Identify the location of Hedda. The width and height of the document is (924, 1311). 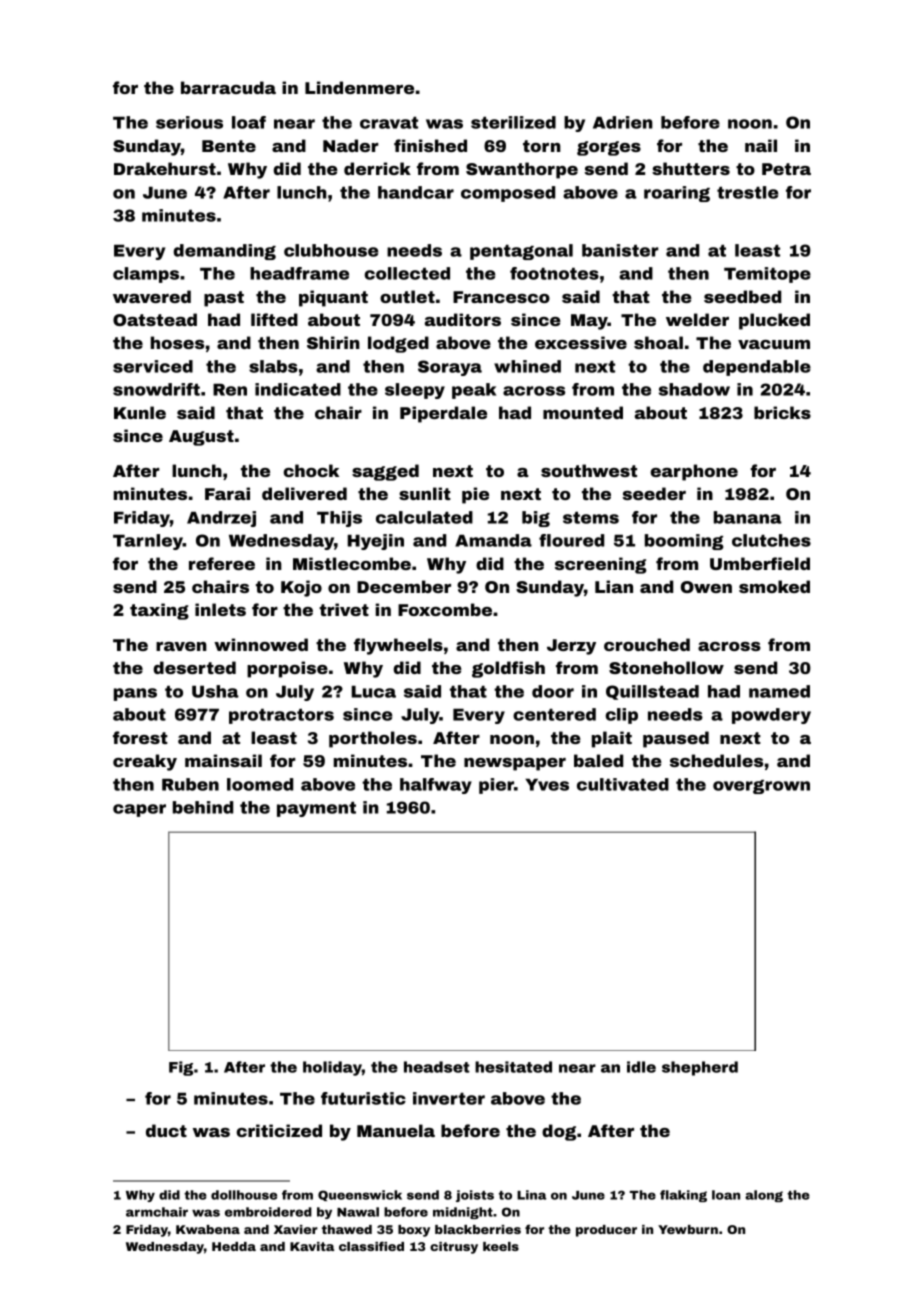
(234, 1246).
